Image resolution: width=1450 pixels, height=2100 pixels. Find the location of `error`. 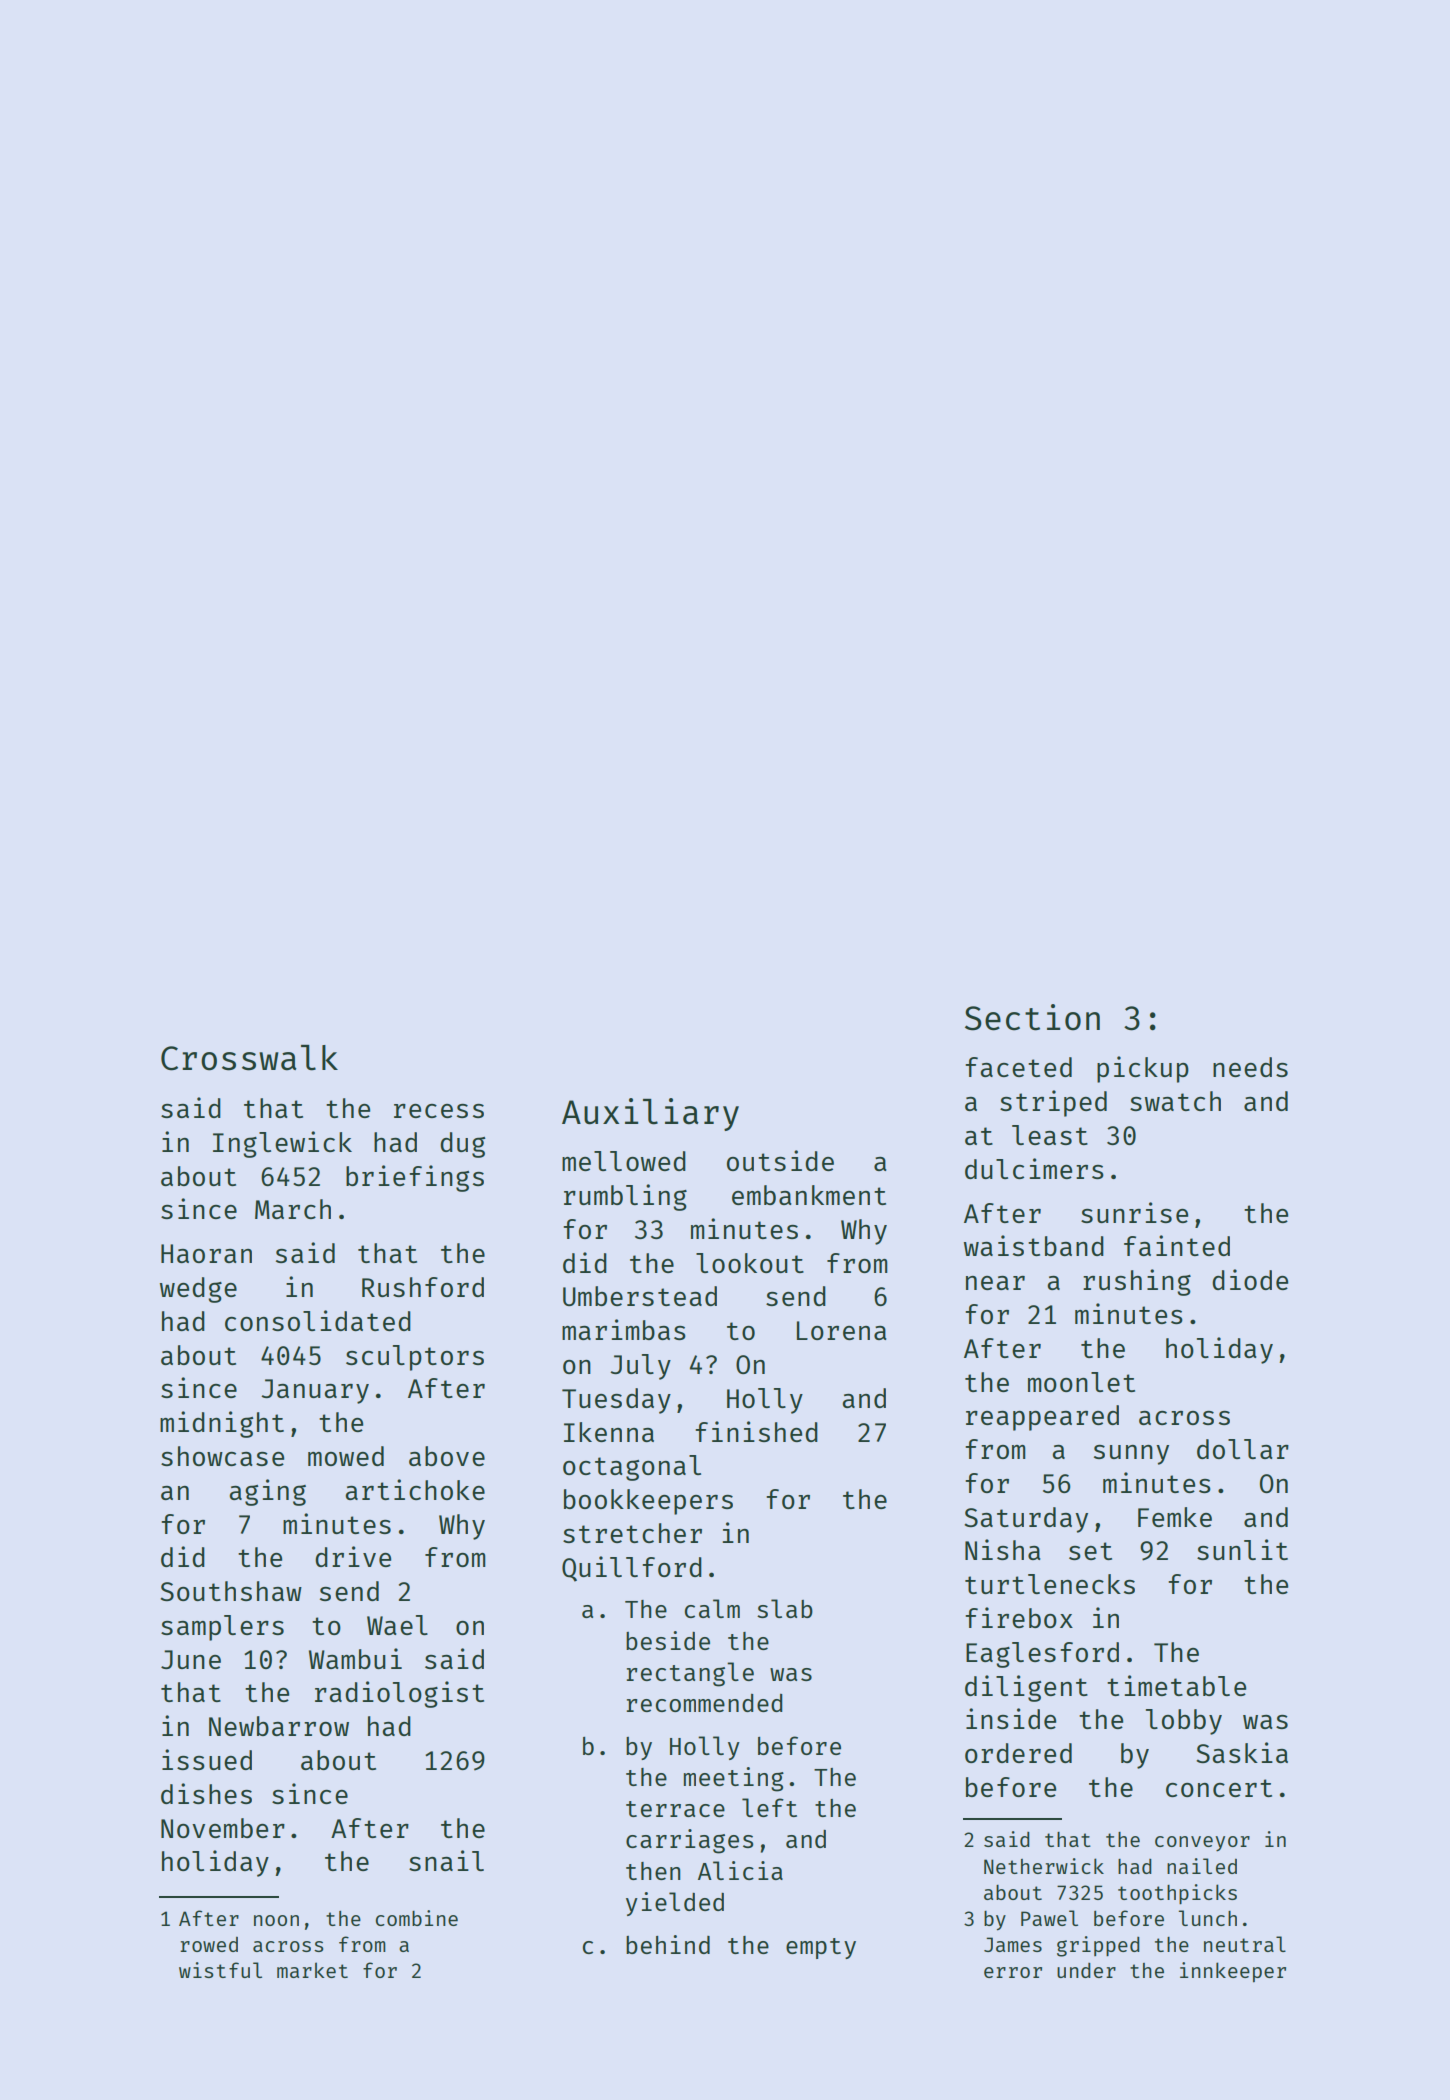

error is located at coordinates (1013, 1972).
